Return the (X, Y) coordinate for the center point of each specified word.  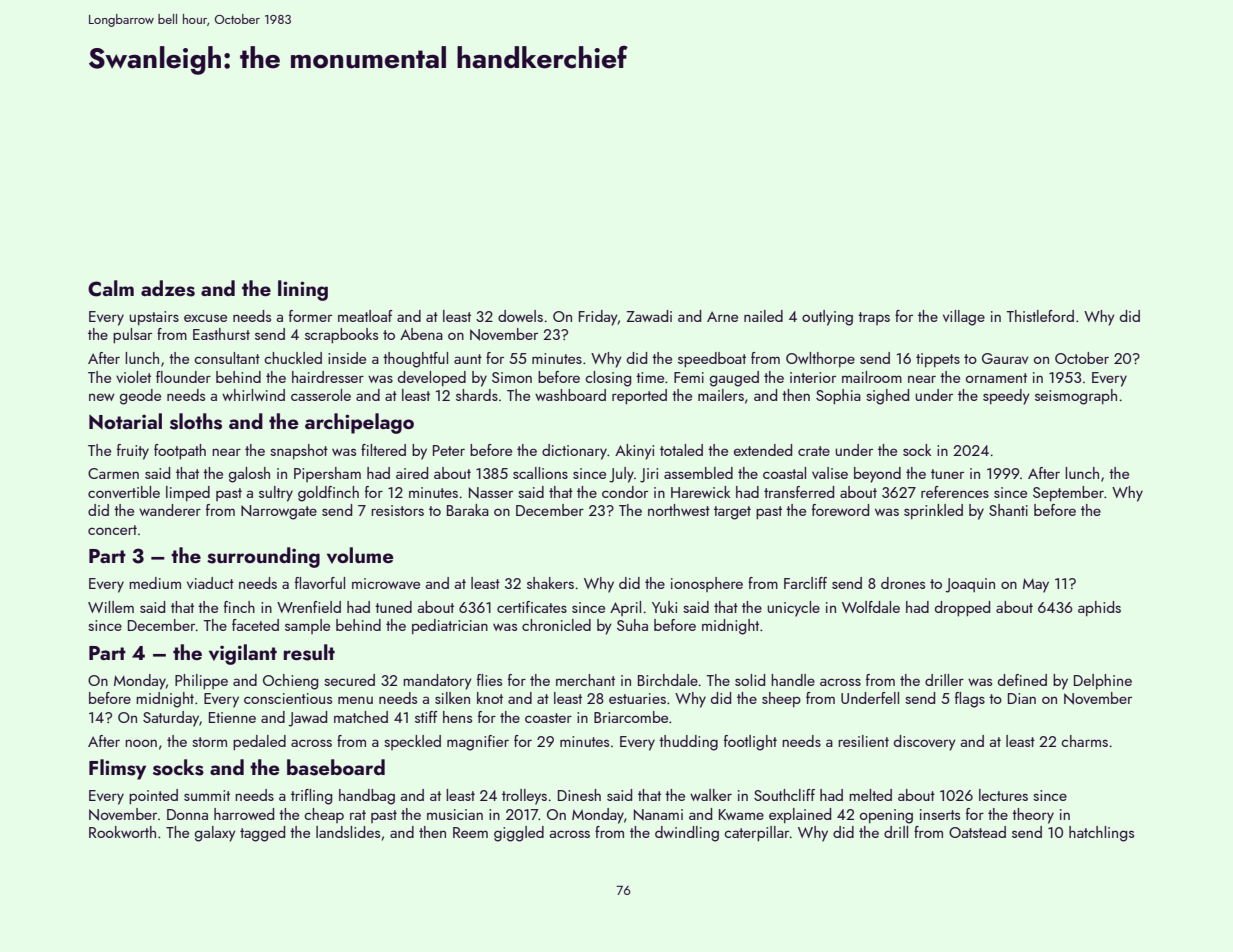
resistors (397, 510)
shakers (550, 583)
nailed (763, 316)
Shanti (1008, 510)
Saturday (171, 719)
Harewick (700, 492)
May (1036, 585)
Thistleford (1040, 316)
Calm (111, 288)
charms (1084, 741)
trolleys (524, 797)
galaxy (215, 834)
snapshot (299, 451)
